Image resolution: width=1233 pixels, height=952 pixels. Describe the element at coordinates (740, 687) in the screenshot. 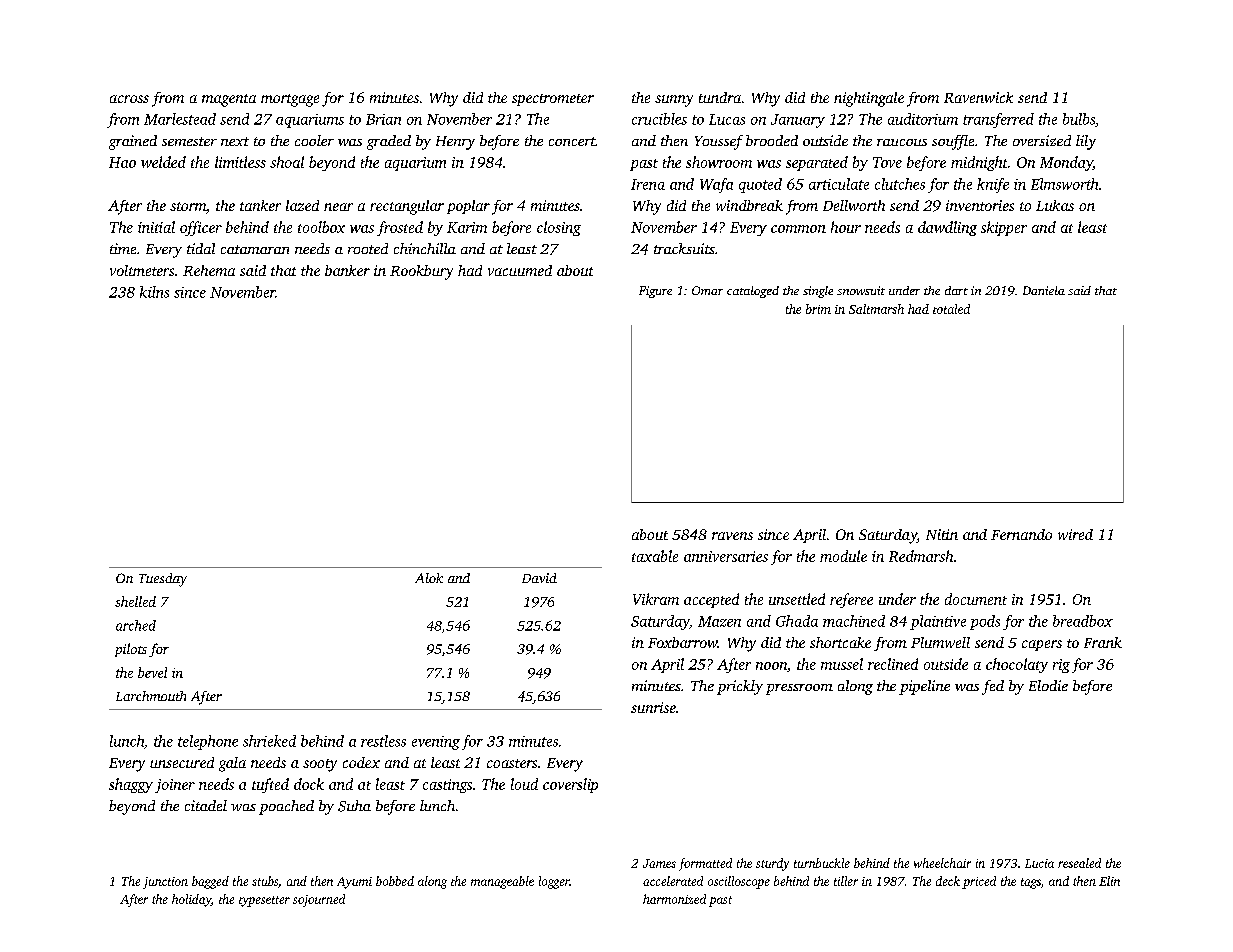

I see `prickly` at that location.
